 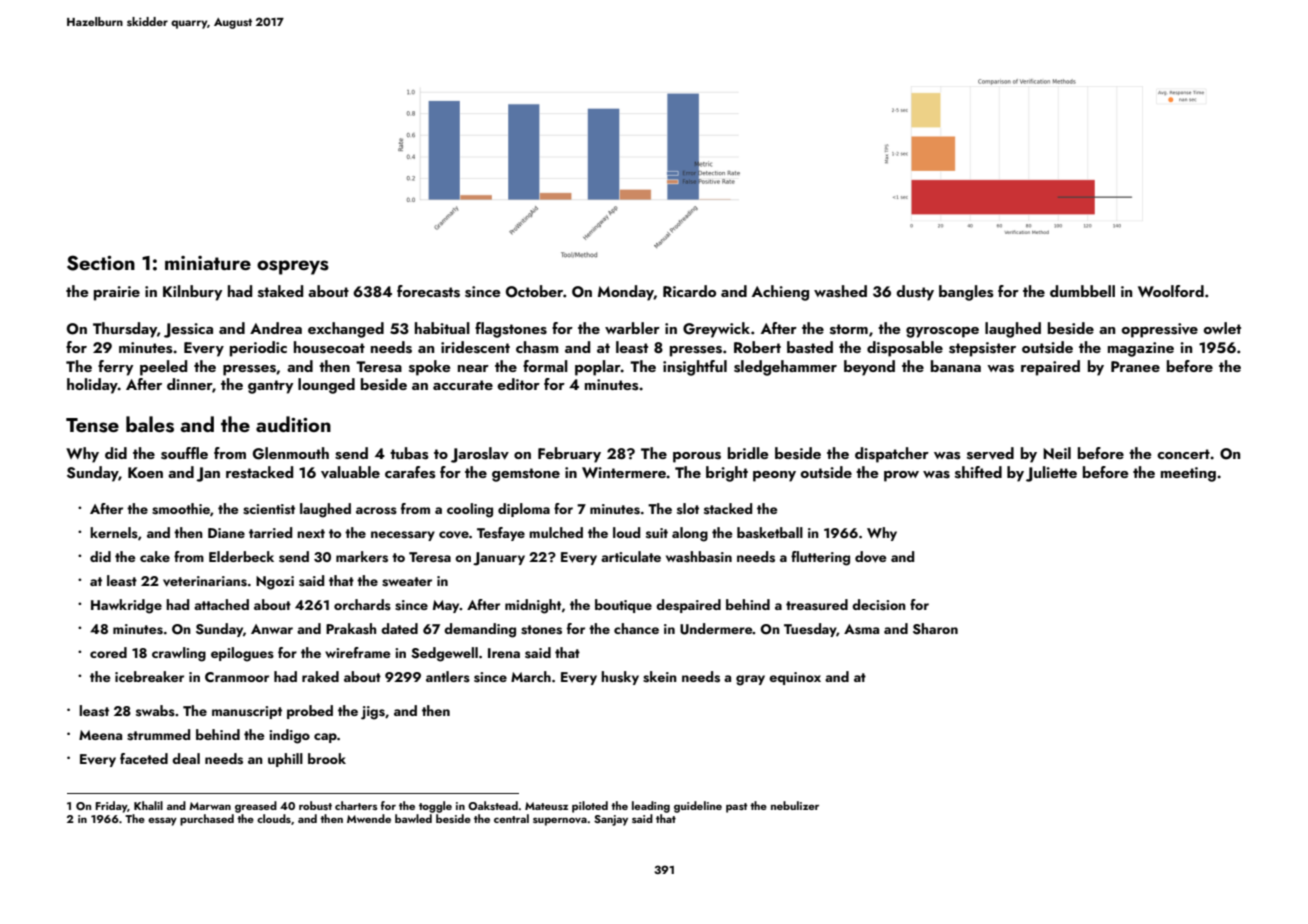 What do you see at coordinates (624, 472) in the screenshot?
I see `Wintermere` at bounding box center [624, 472].
